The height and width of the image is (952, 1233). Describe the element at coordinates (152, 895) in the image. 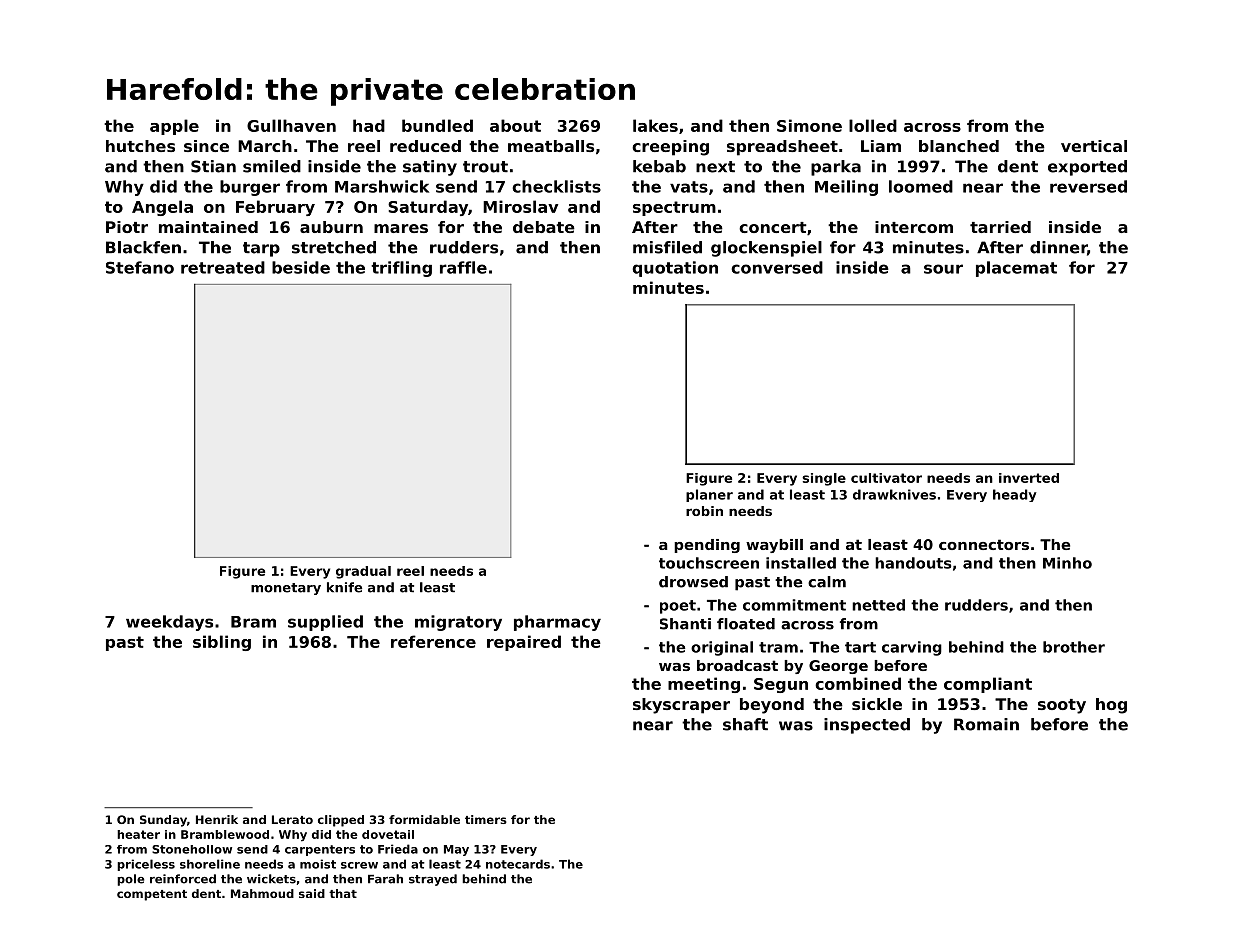

I see `competent` at that location.
